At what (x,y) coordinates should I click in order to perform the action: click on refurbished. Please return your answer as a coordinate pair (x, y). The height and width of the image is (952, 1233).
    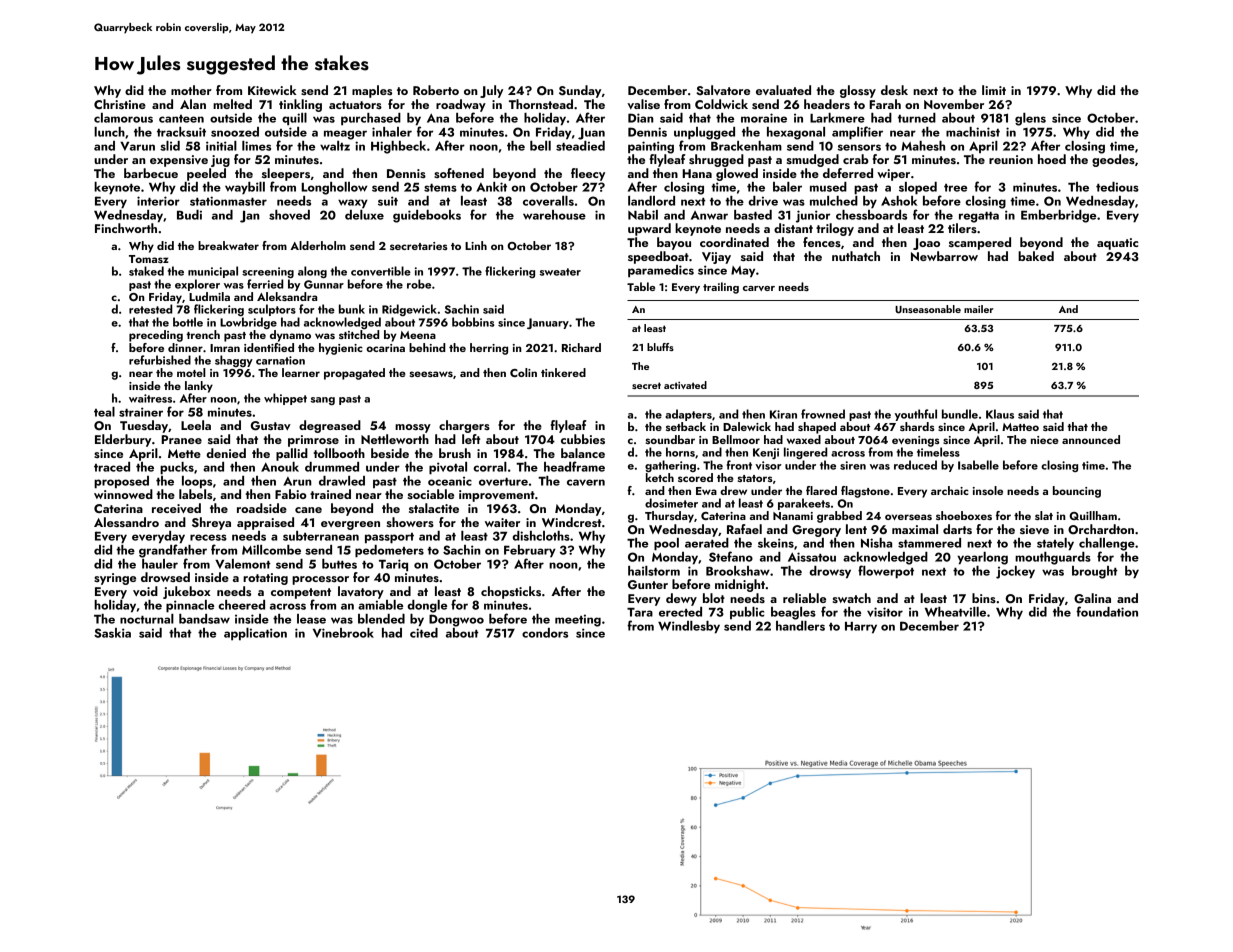
    Looking at the image, I should click on (160, 360).
